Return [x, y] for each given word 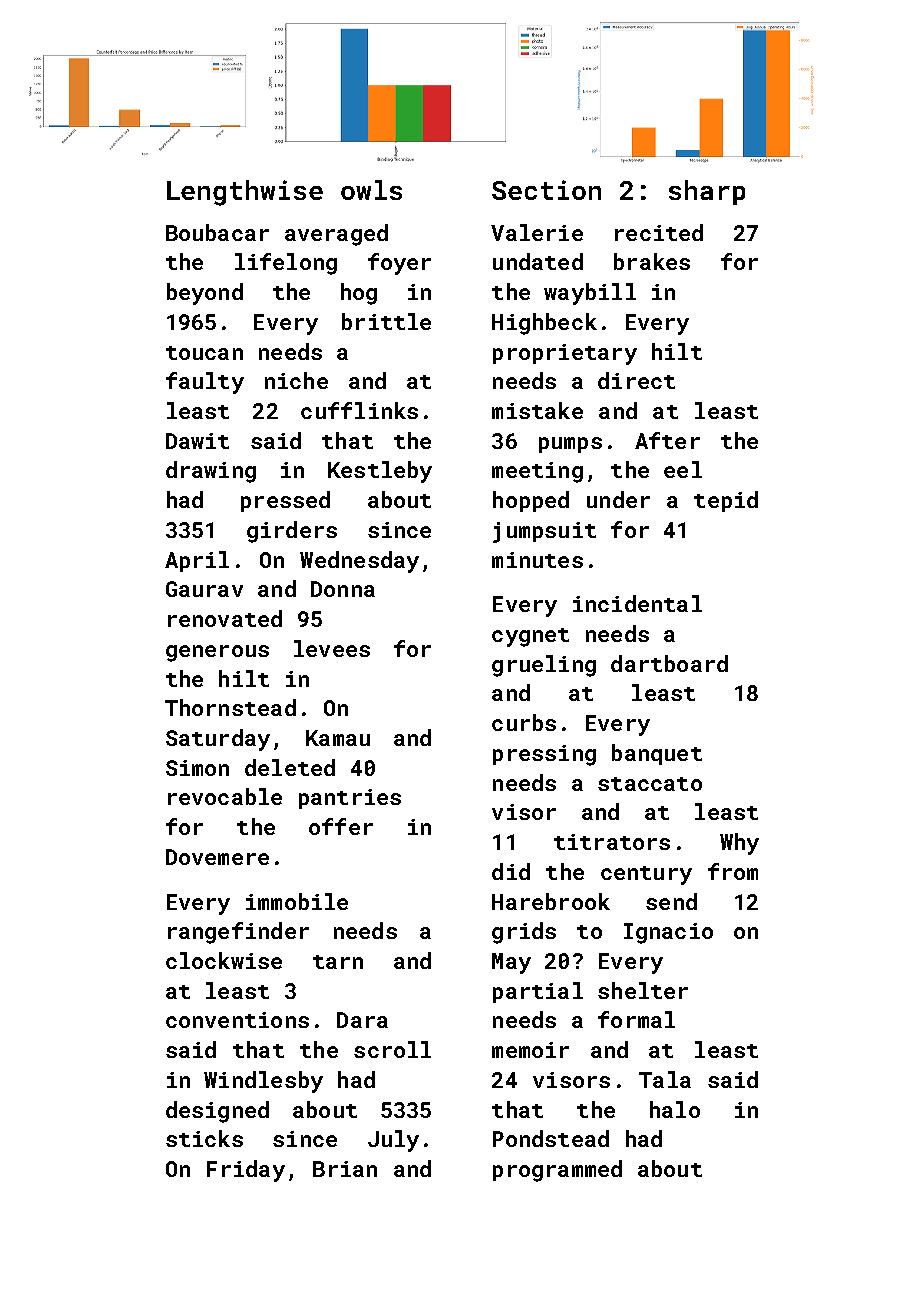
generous [217, 653]
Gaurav [204, 589]
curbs [524, 722]
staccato [650, 784]
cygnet [530, 637]
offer [341, 826]
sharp [707, 192]
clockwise [224, 960]
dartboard [669, 663]
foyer [399, 264]
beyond [205, 294]
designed [217, 1112]
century [646, 875]
